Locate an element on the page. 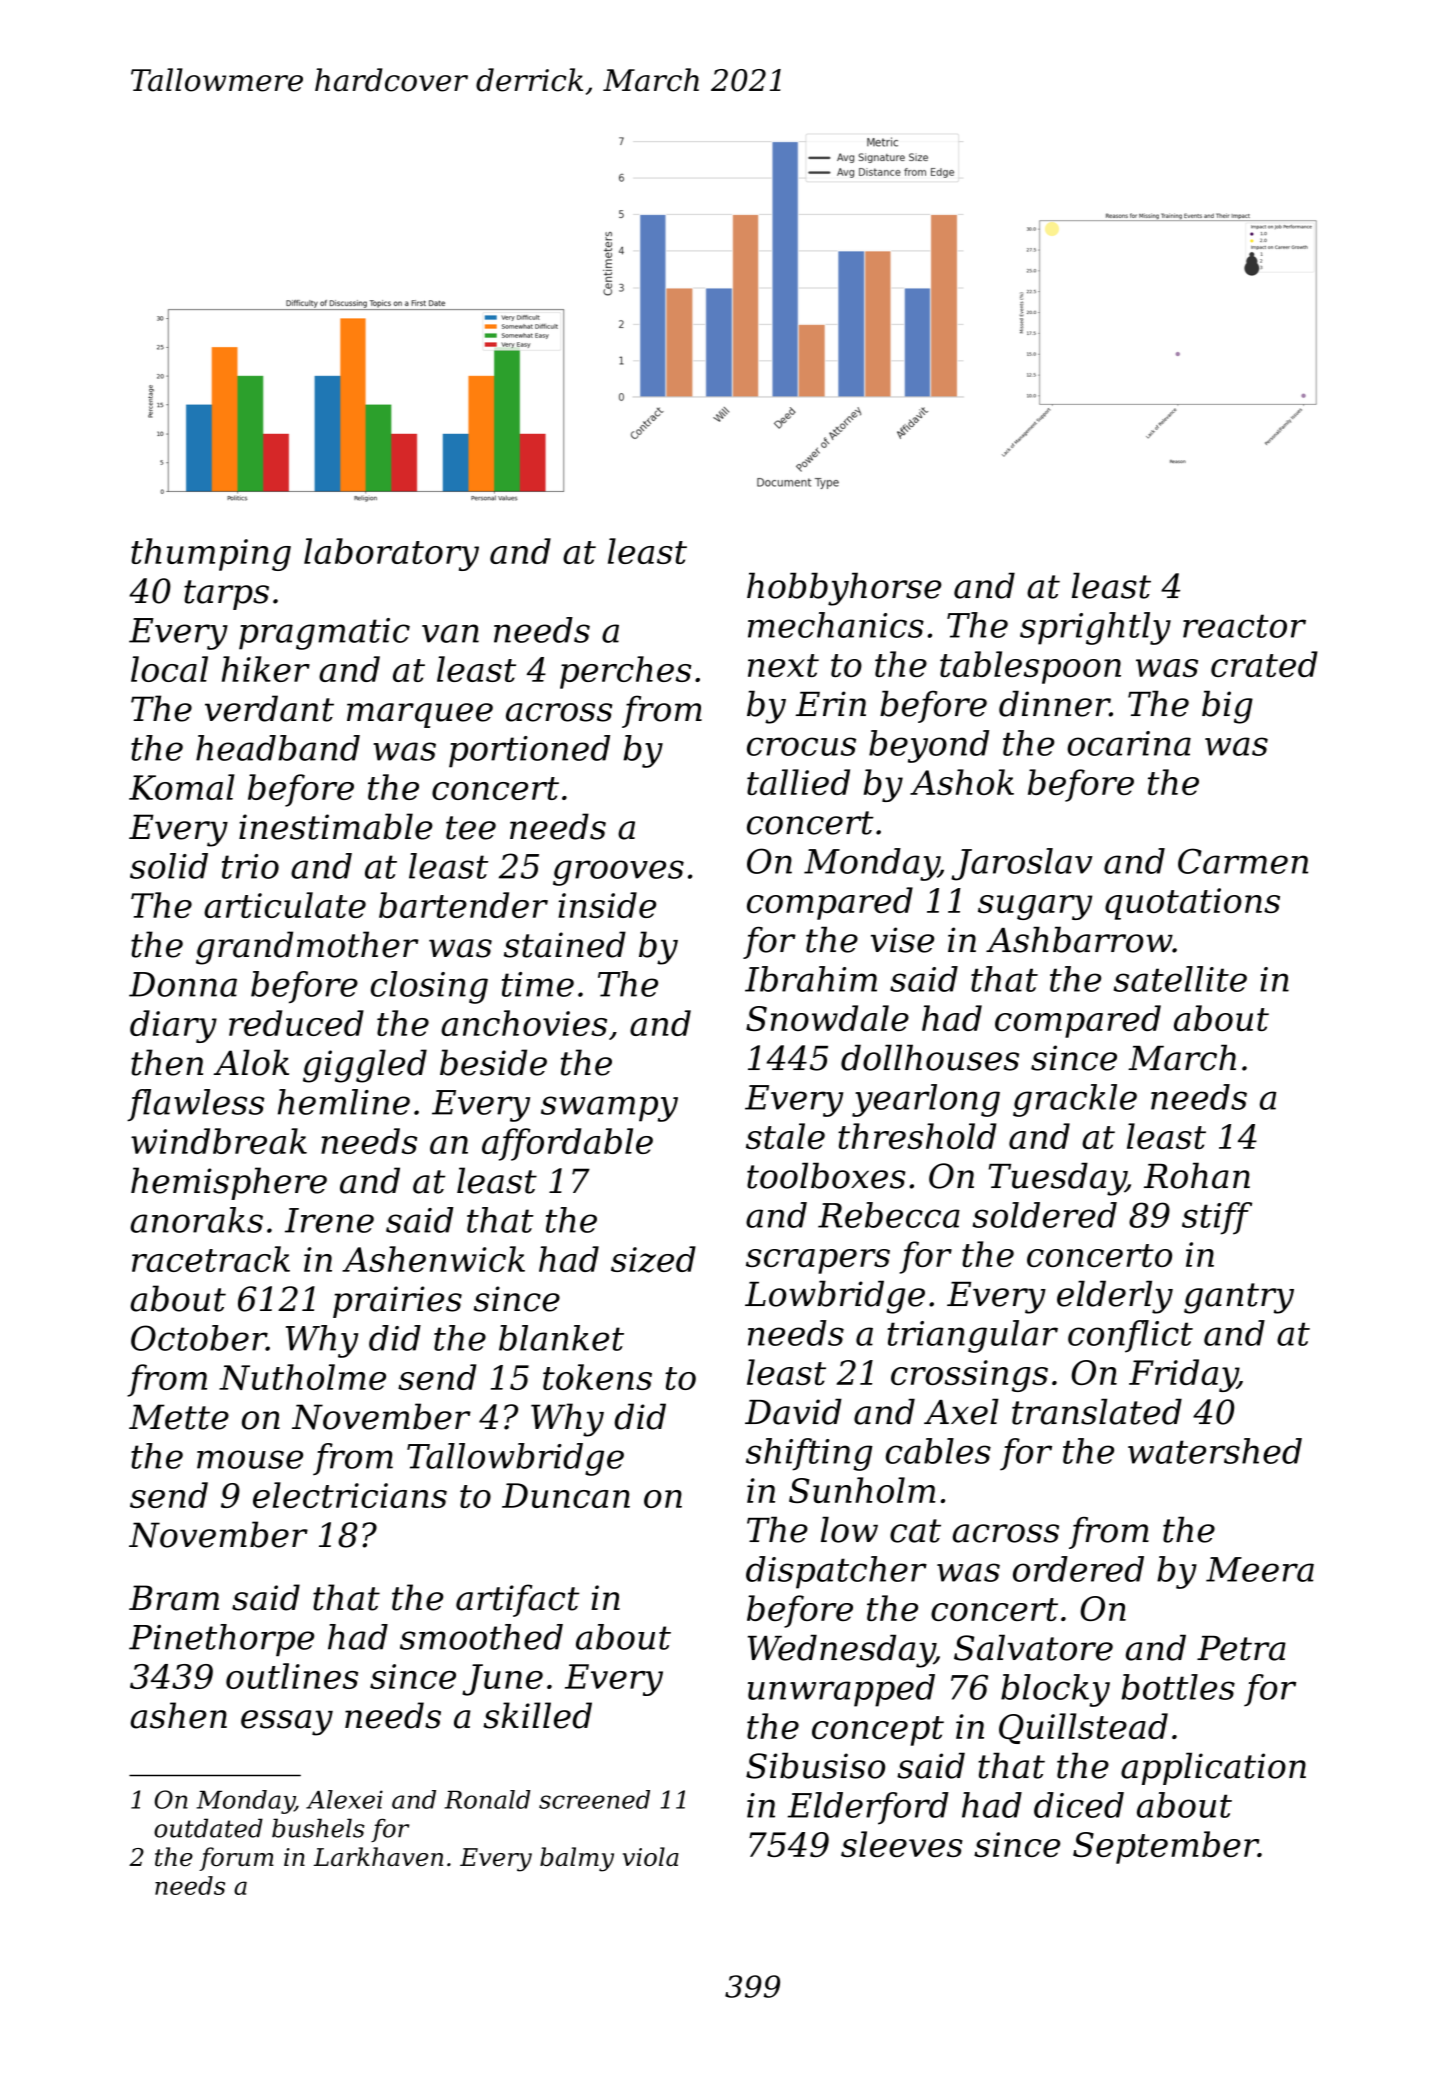  perches is located at coordinates (625, 672).
